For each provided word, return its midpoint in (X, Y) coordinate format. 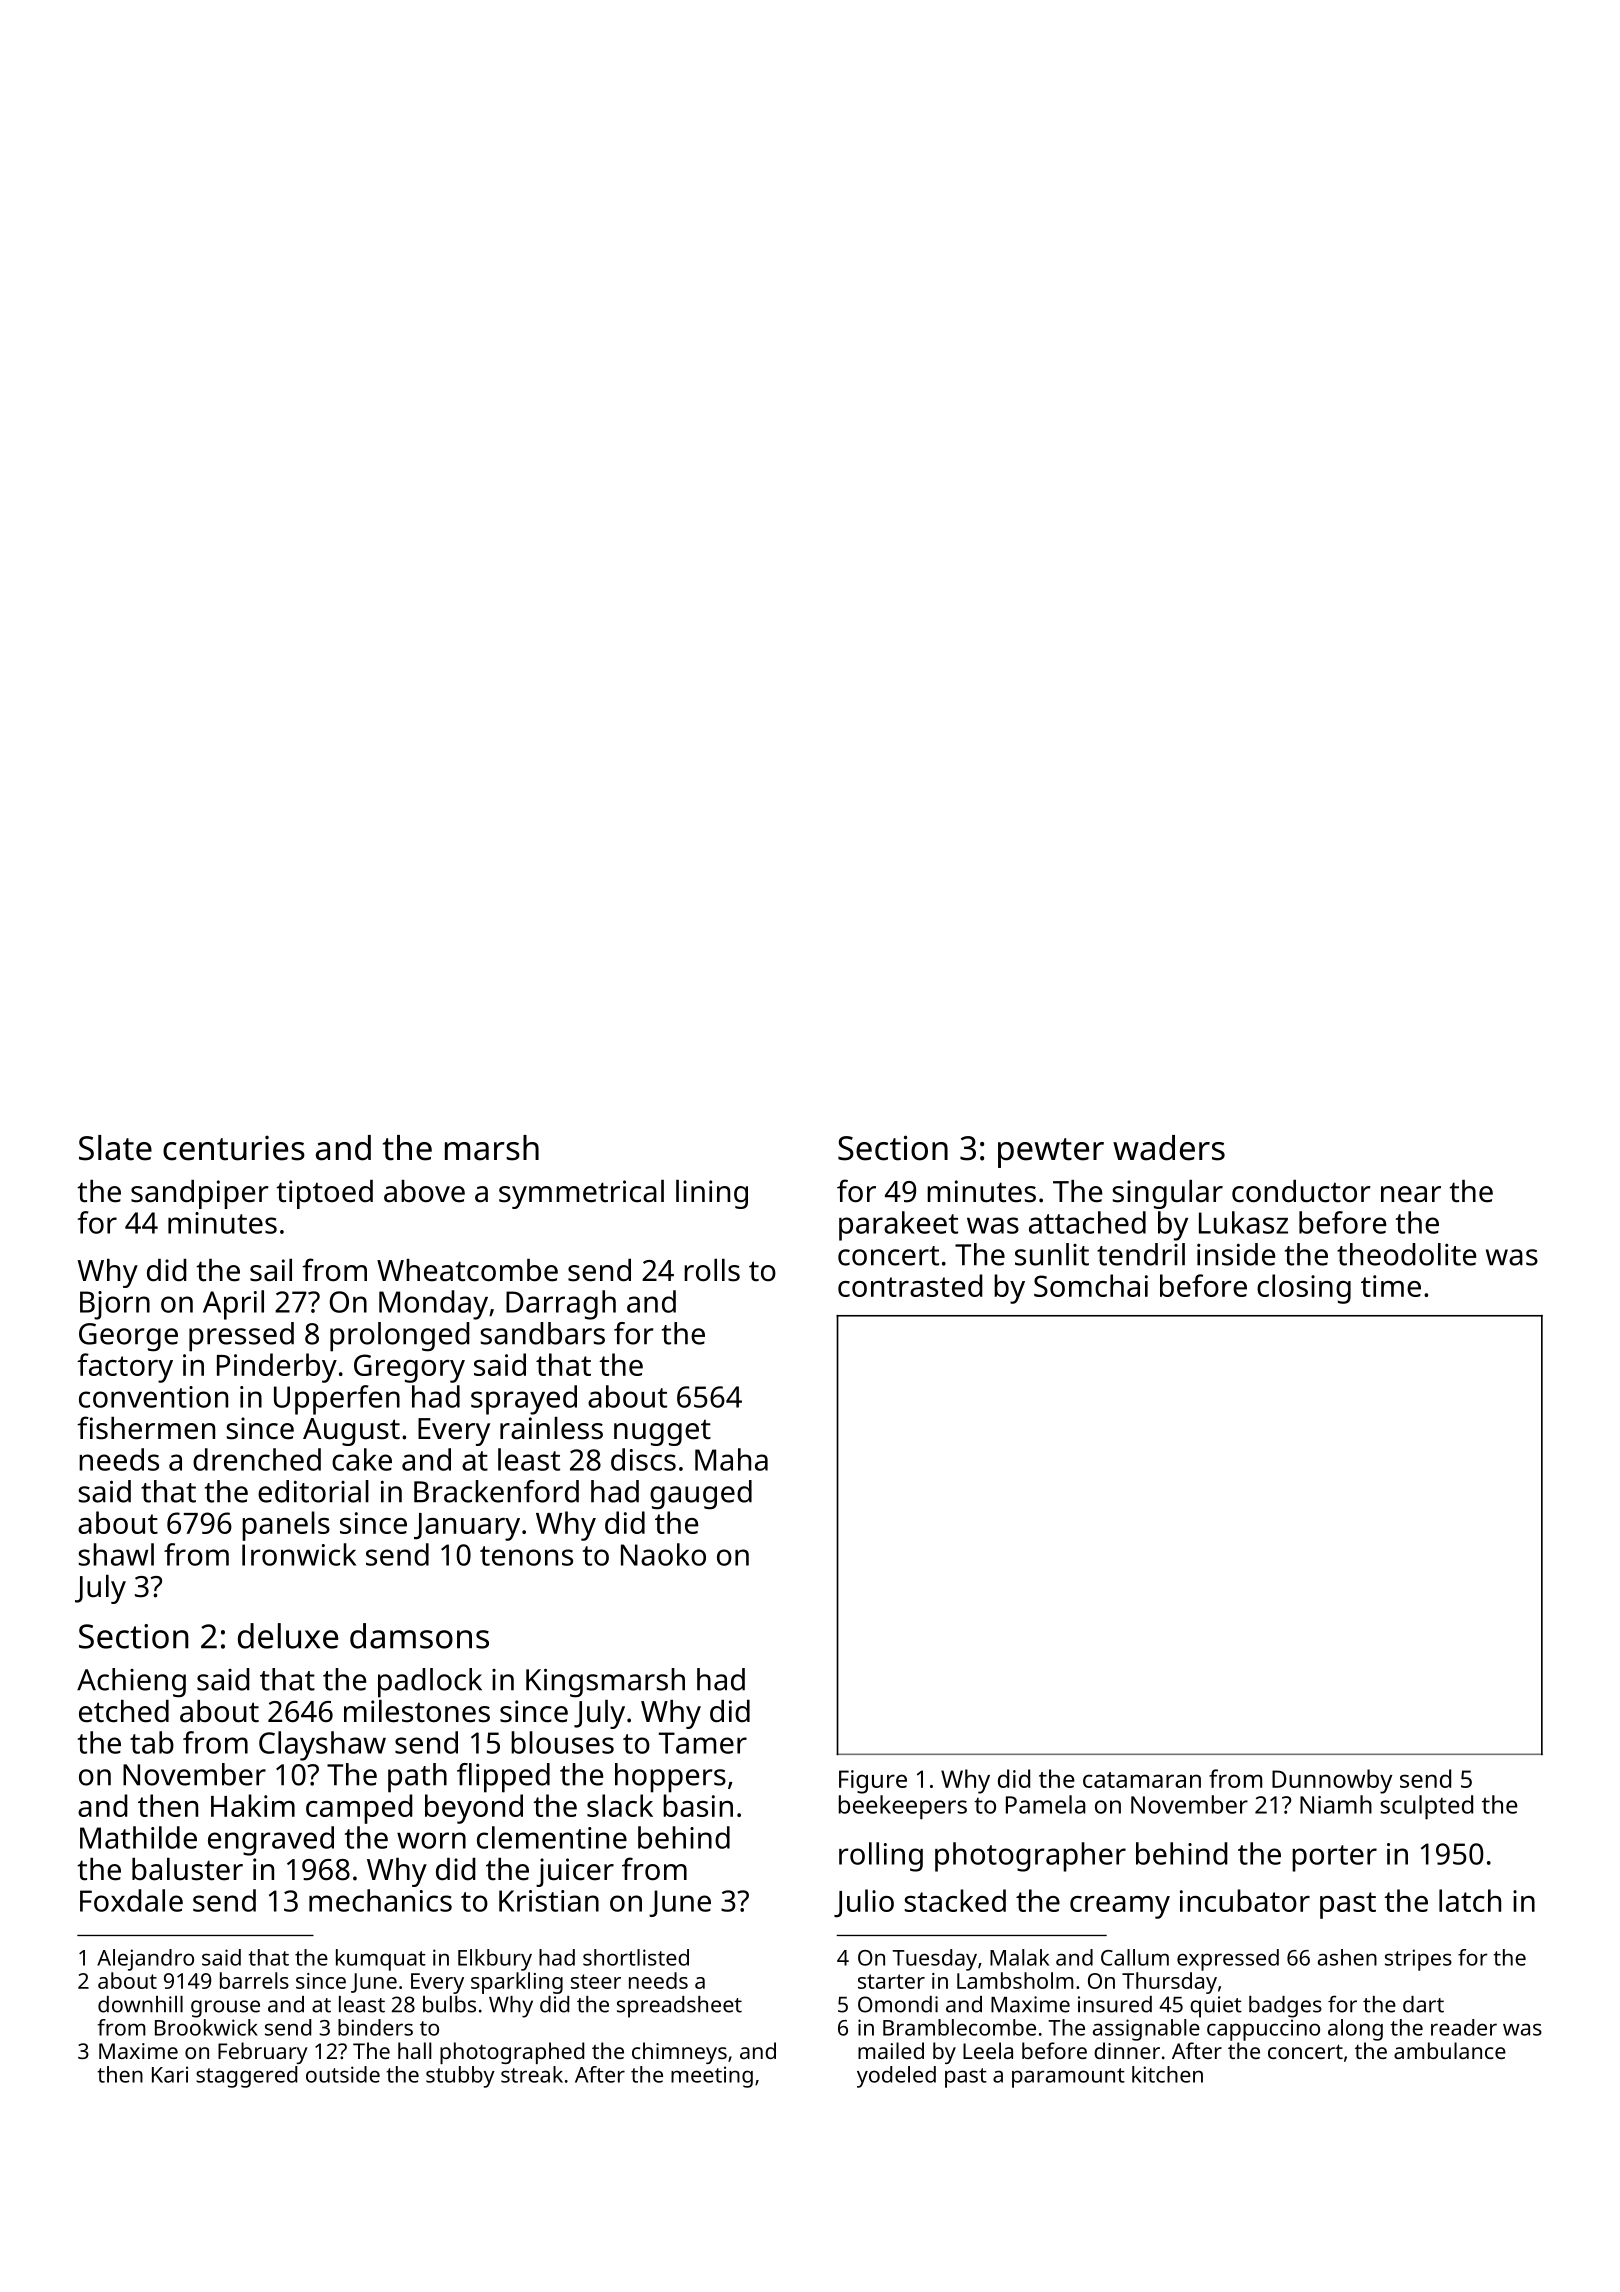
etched (124, 1711)
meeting (712, 2077)
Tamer (703, 1743)
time (1391, 1286)
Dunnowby (1332, 1781)
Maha (731, 1459)
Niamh (1336, 1804)
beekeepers (903, 1807)
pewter (1051, 1153)
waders (1169, 1148)
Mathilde (138, 1837)
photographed (512, 2053)
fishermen (146, 1428)
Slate (115, 1148)
